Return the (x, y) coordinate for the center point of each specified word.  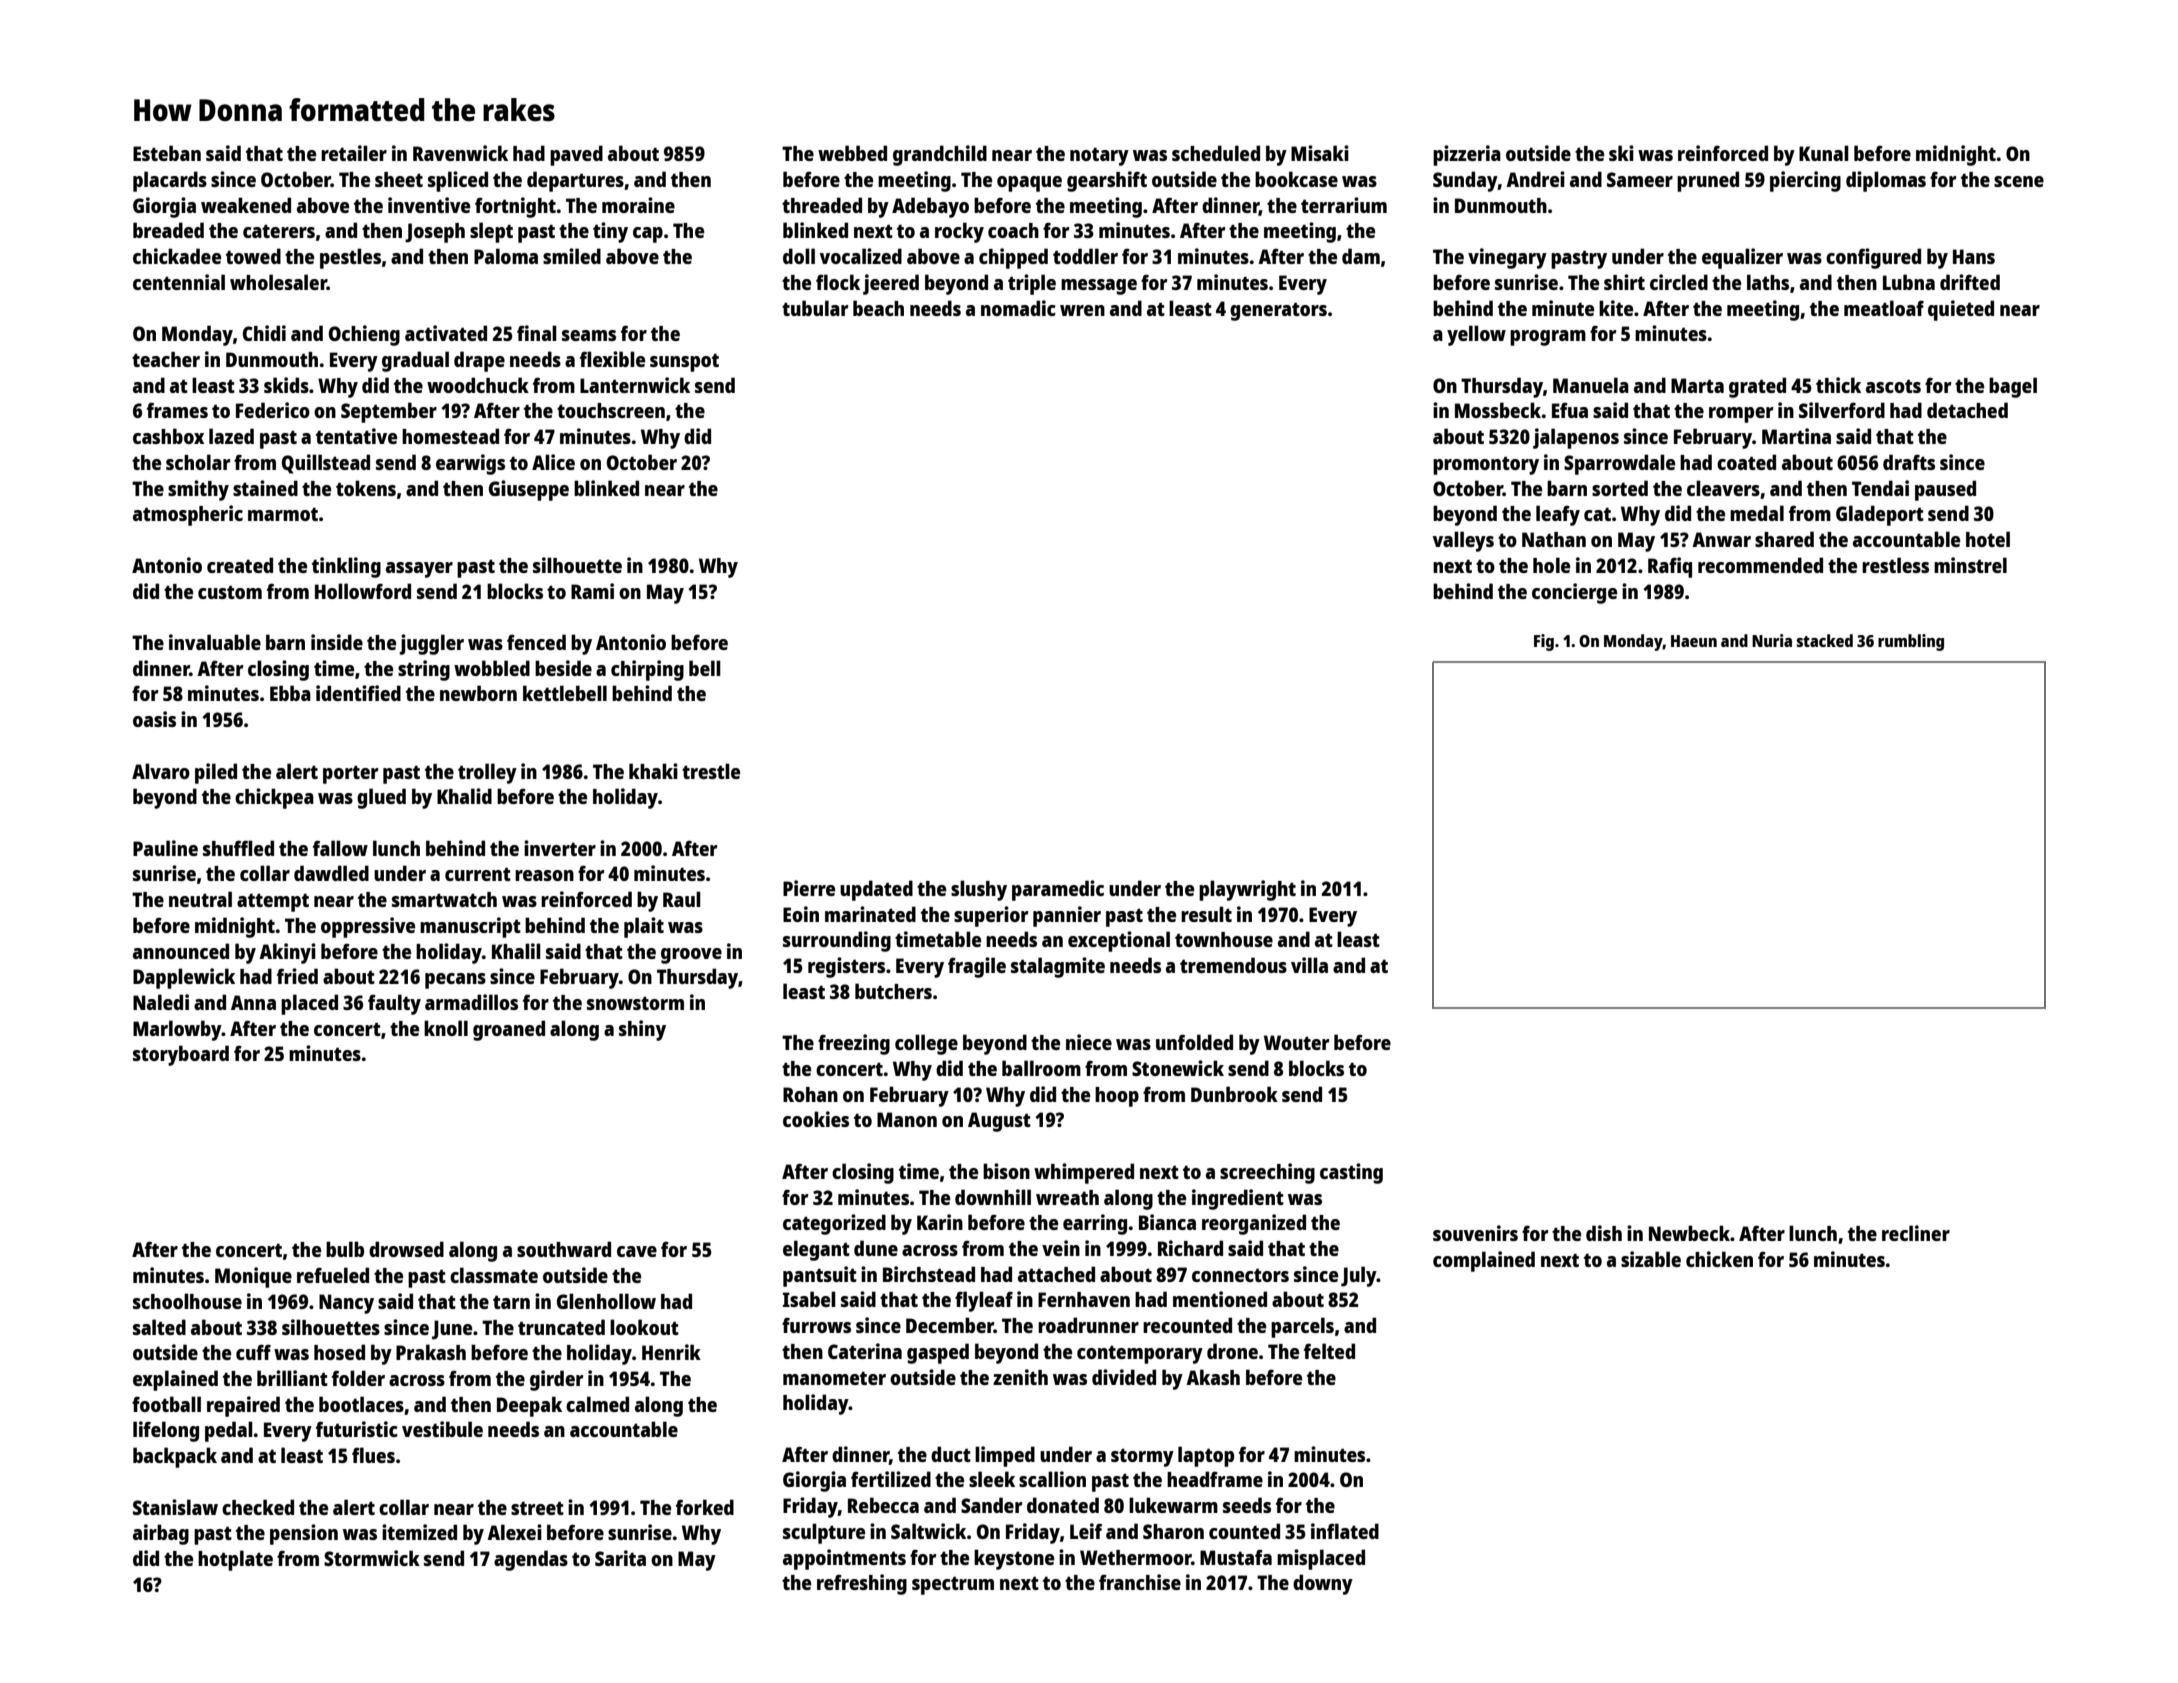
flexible (612, 359)
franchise (1140, 1582)
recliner (1916, 1233)
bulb (345, 1249)
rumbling (1911, 642)
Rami (592, 591)
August (999, 1122)
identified (358, 693)
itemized (419, 1532)
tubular (815, 308)
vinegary (1507, 258)
